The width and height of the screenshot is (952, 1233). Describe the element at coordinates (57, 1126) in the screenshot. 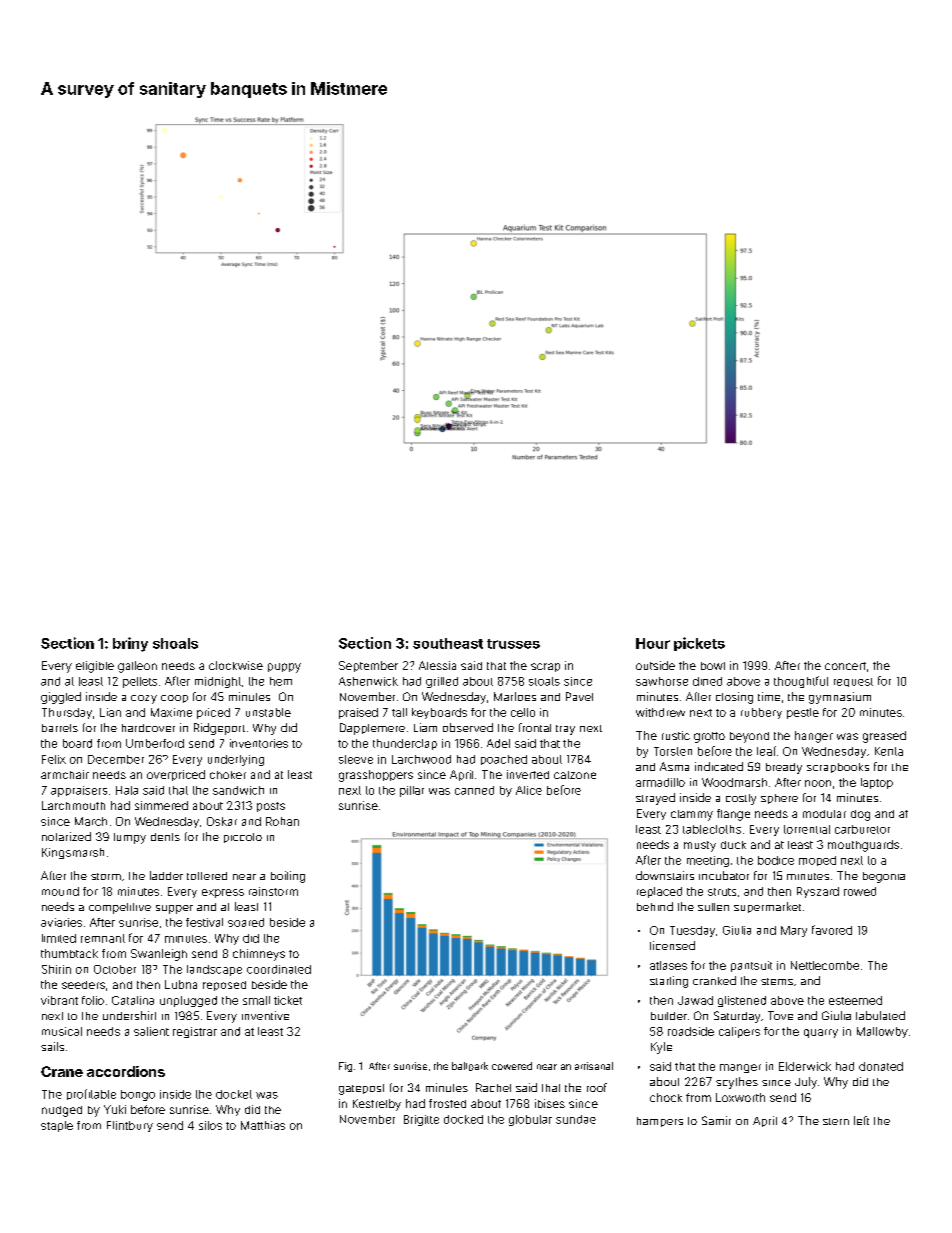

I see `staple` at that location.
